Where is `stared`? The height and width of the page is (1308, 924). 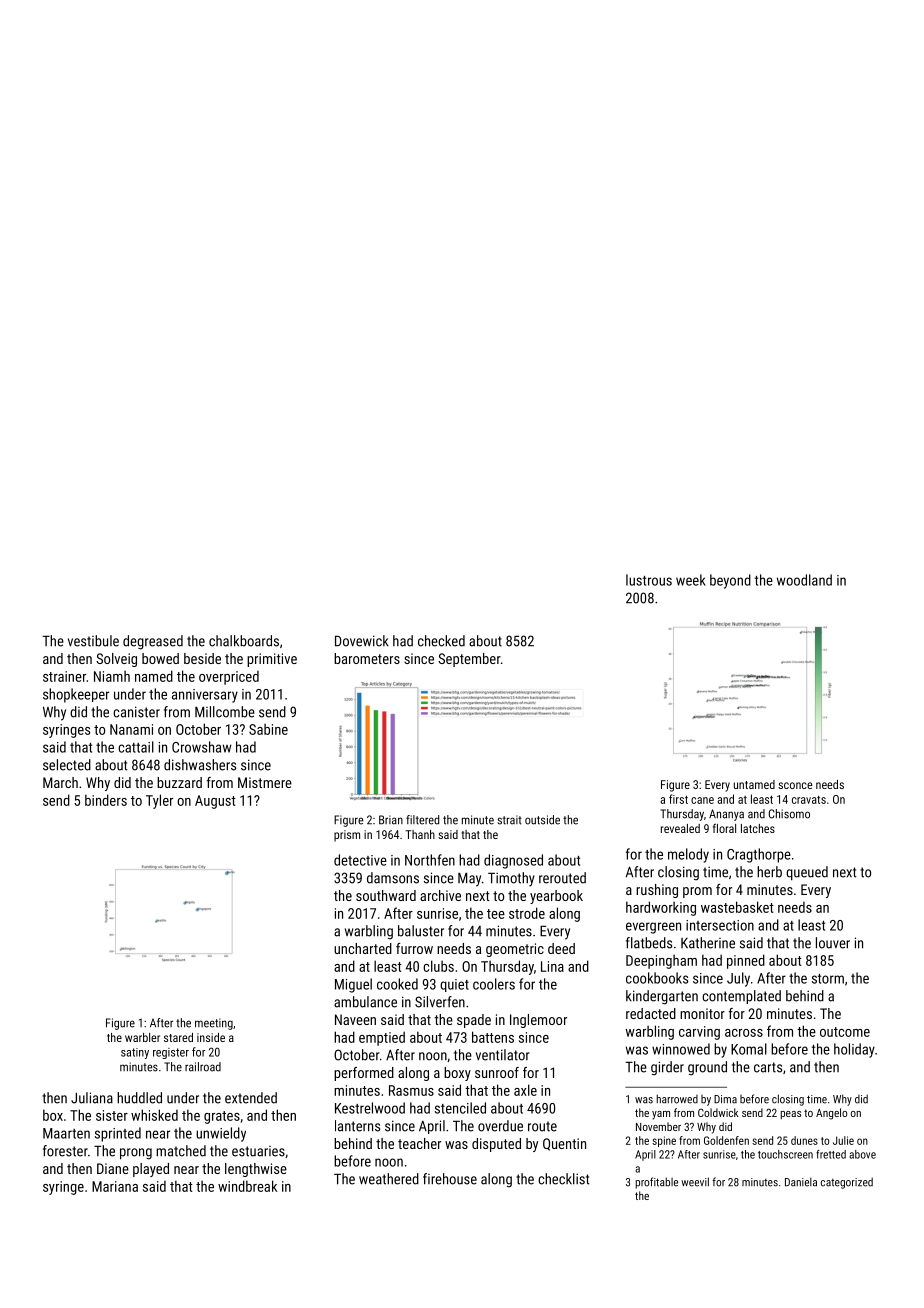
stared is located at coordinates (178, 1037).
